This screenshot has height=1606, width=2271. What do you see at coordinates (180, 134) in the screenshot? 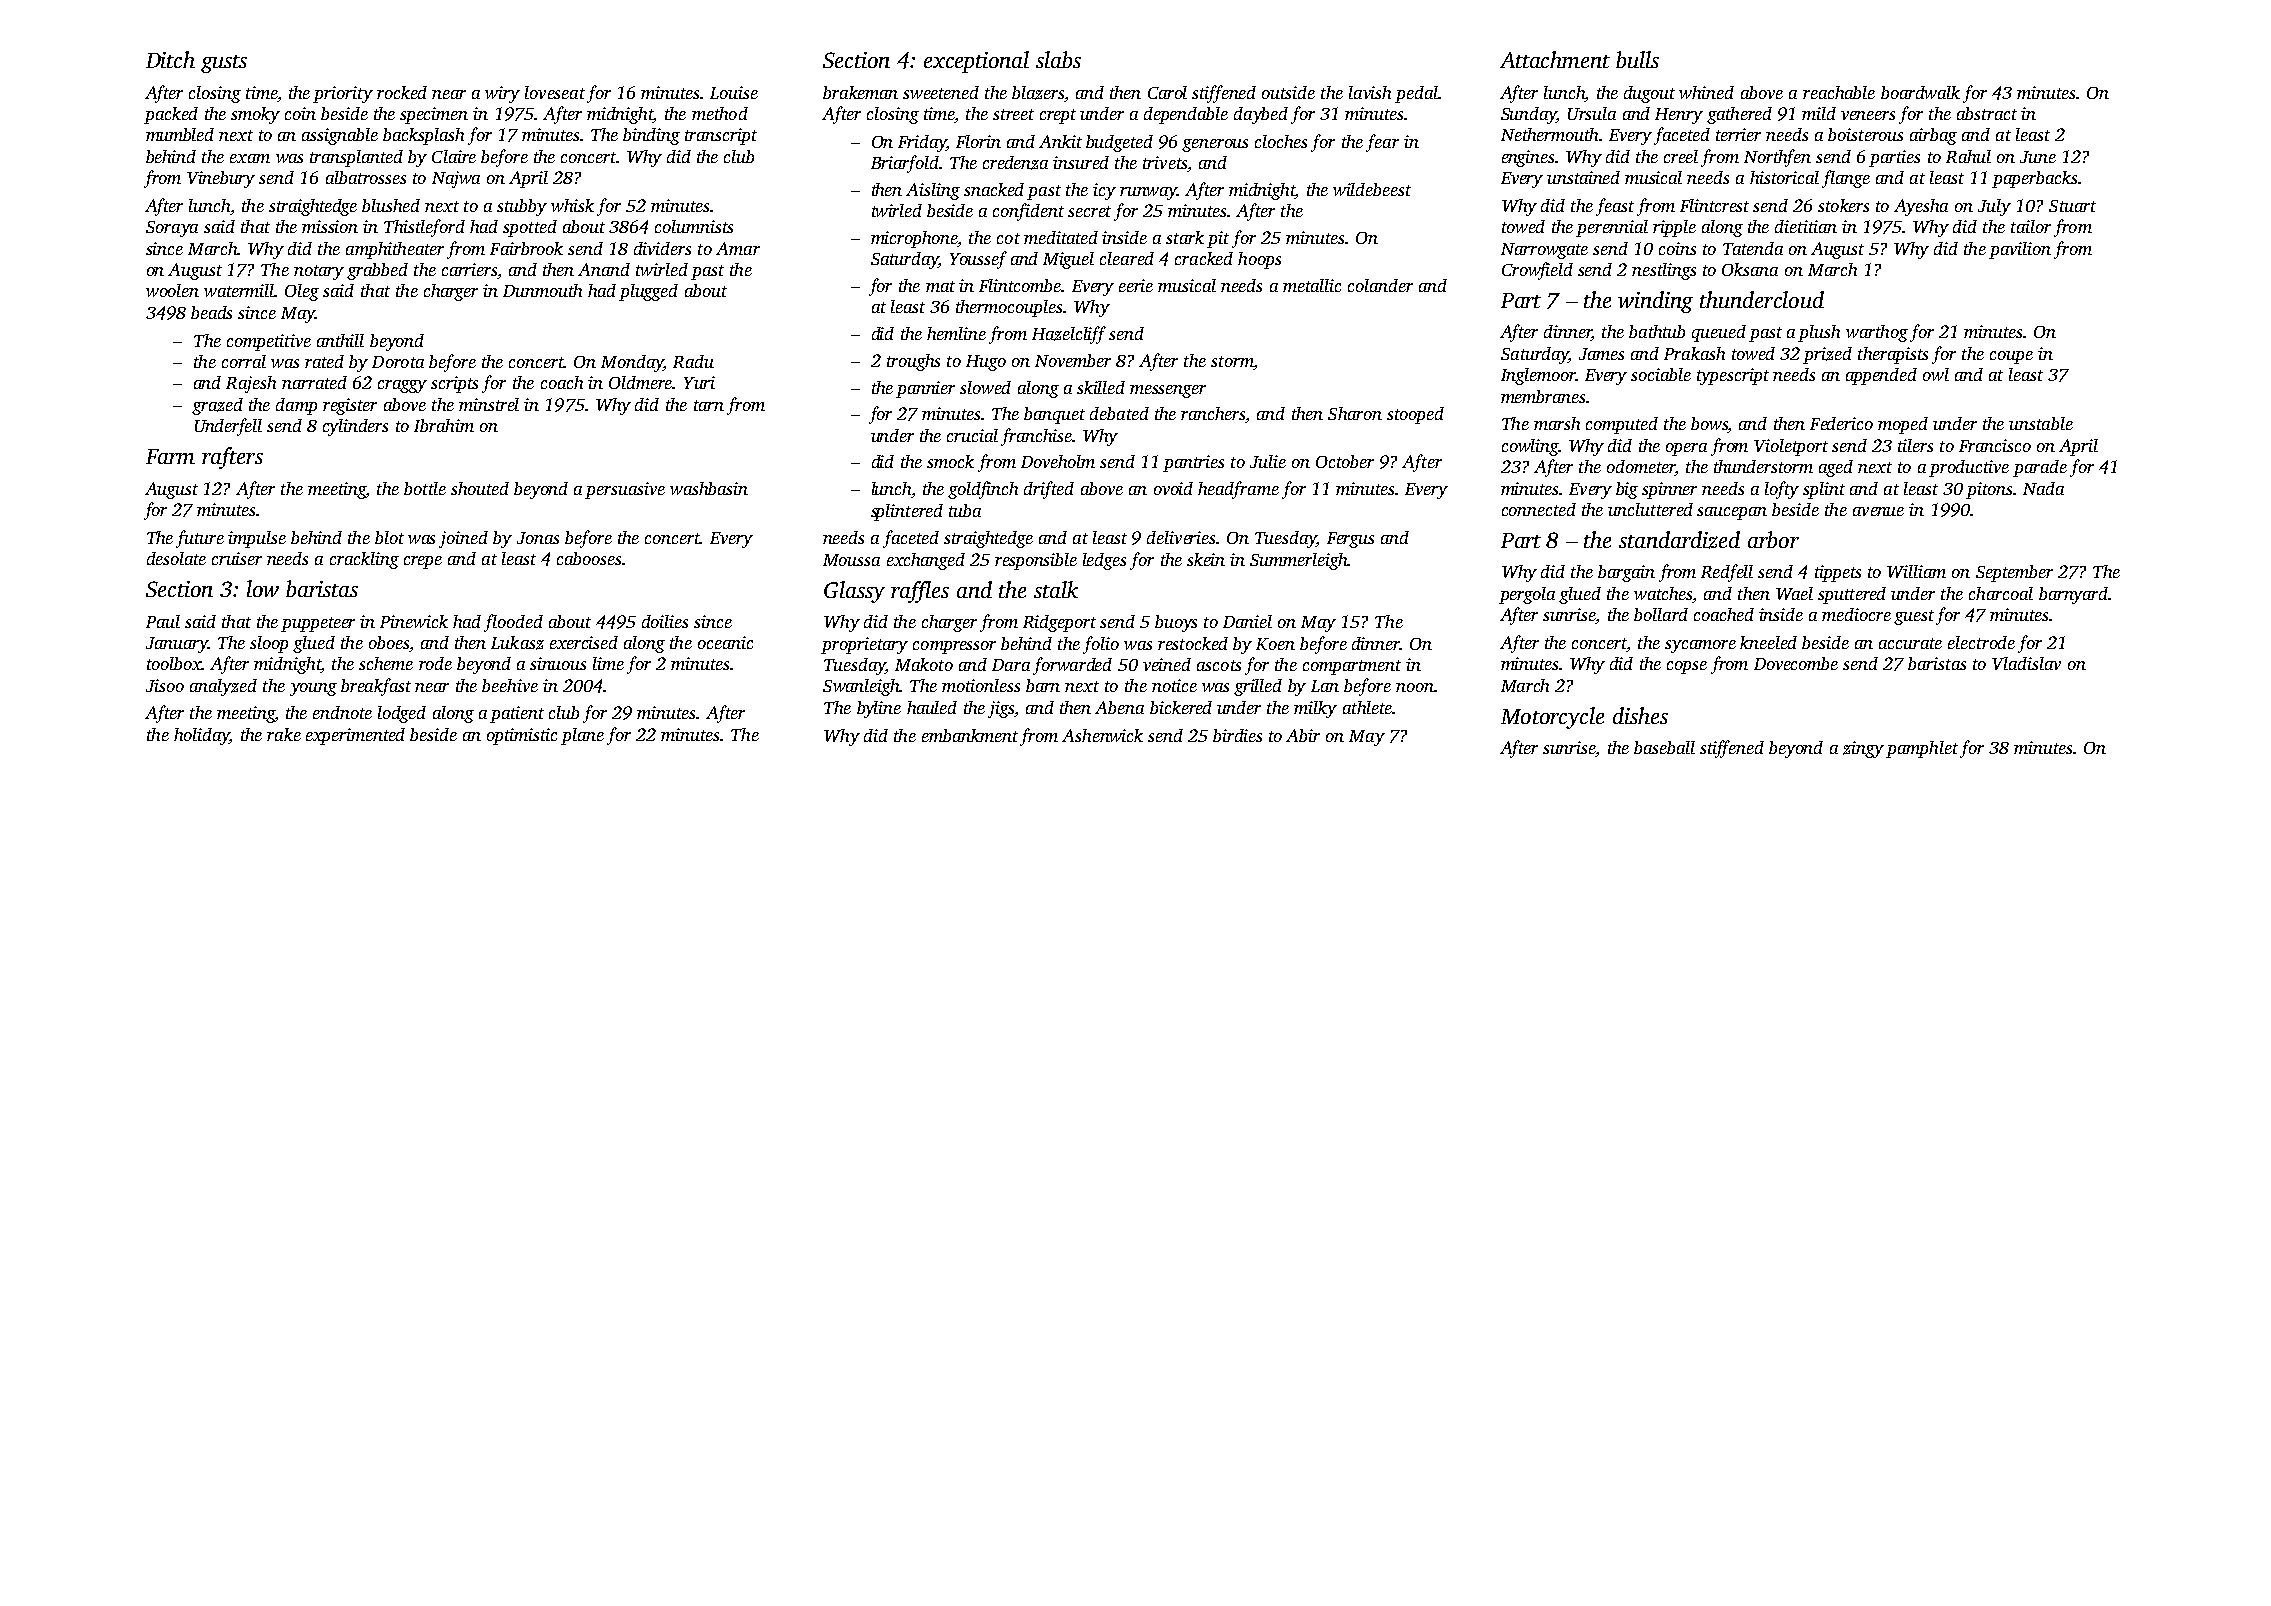
I see `mumbled` at bounding box center [180, 134].
